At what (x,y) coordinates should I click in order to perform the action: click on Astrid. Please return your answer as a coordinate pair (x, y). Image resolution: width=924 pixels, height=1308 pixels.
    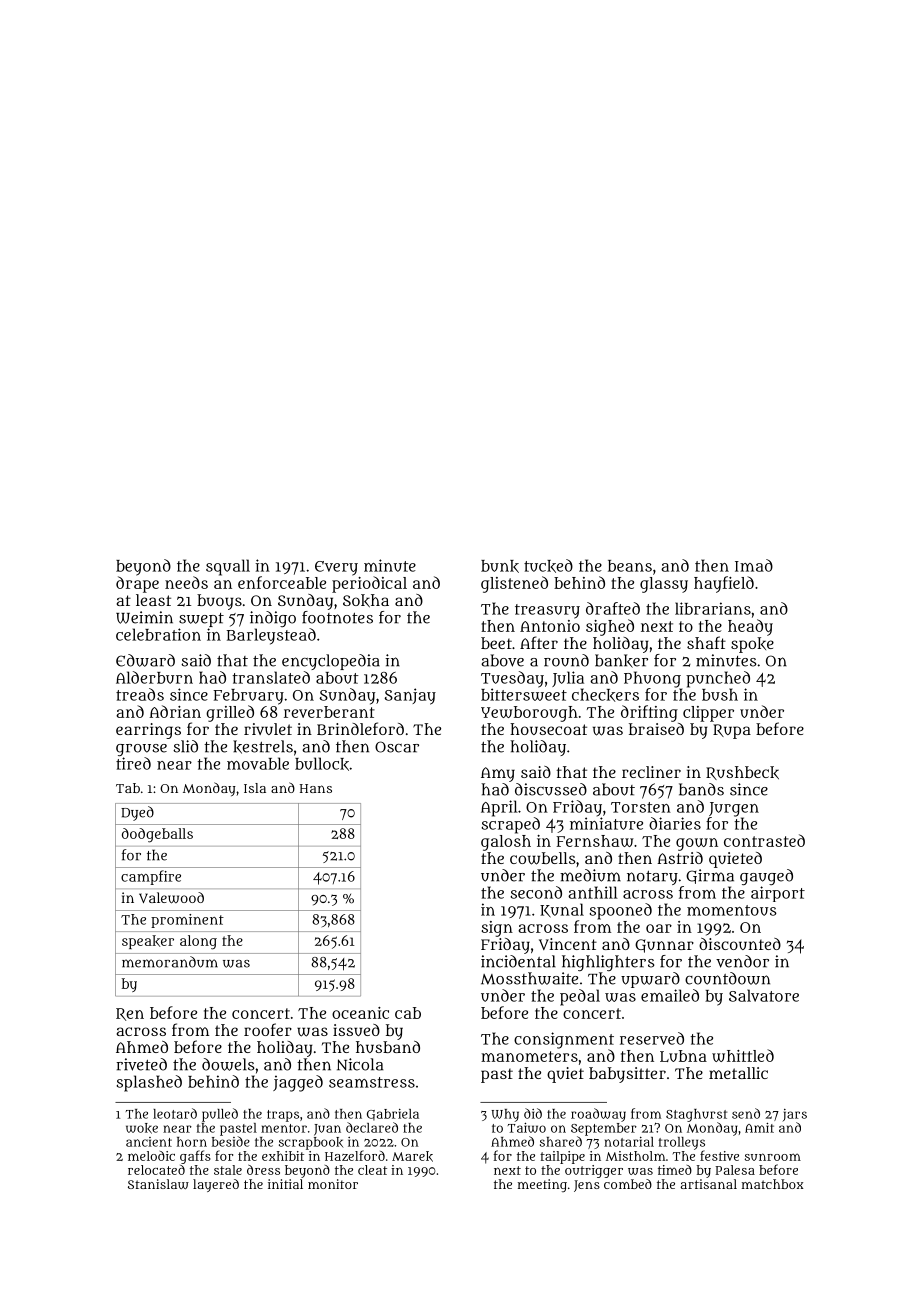
    Looking at the image, I should click on (680, 858).
